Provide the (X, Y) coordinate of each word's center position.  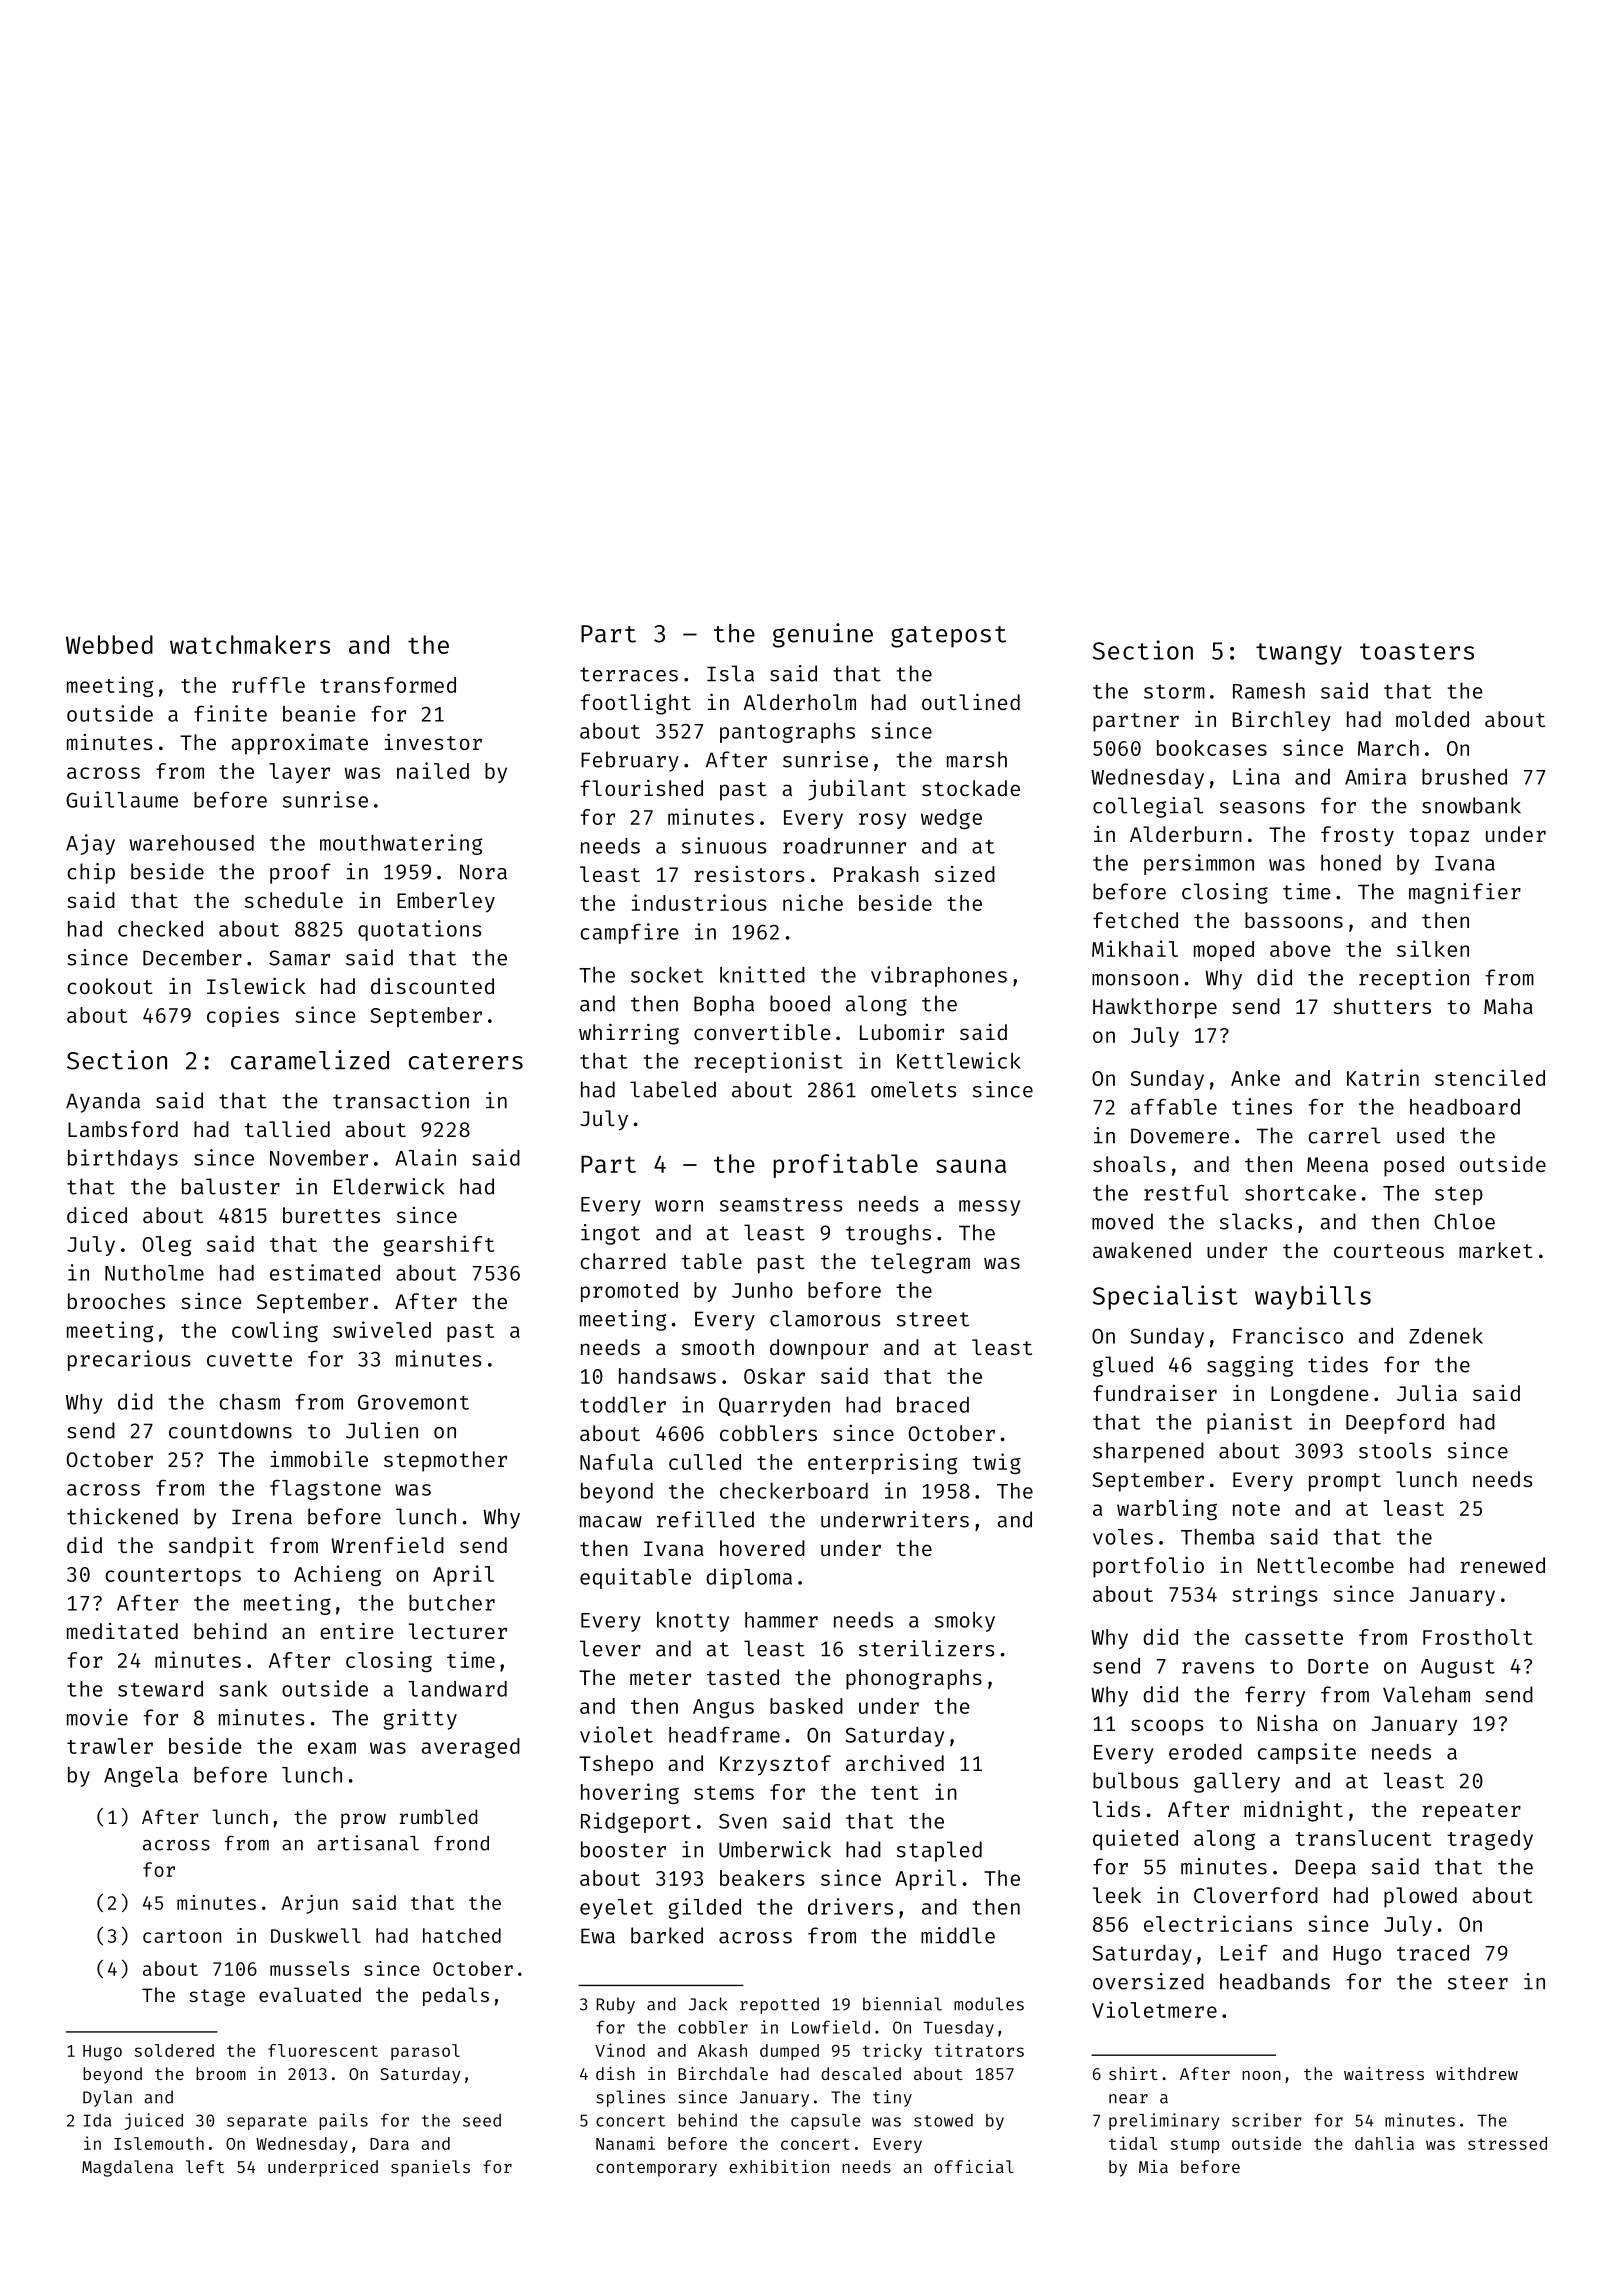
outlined (971, 701)
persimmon (1199, 864)
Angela (141, 1777)
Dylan (107, 2098)
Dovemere (1180, 1136)
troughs (888, 1234)
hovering (630, 1793)
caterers (466, 1061)
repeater (1471, 1812)
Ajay (90, 844)
